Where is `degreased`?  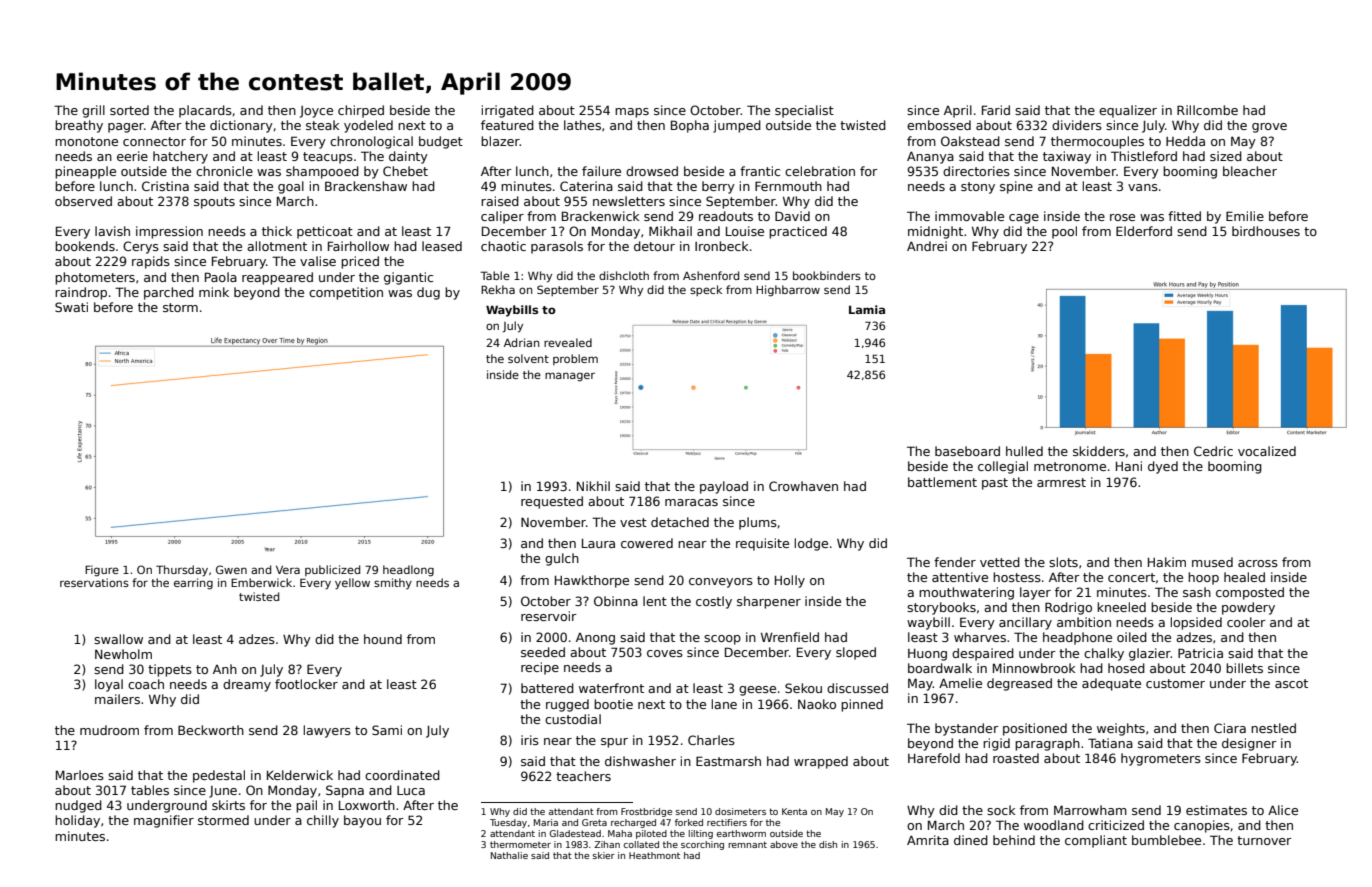
degreased is located at coordinates (1019, 684).
